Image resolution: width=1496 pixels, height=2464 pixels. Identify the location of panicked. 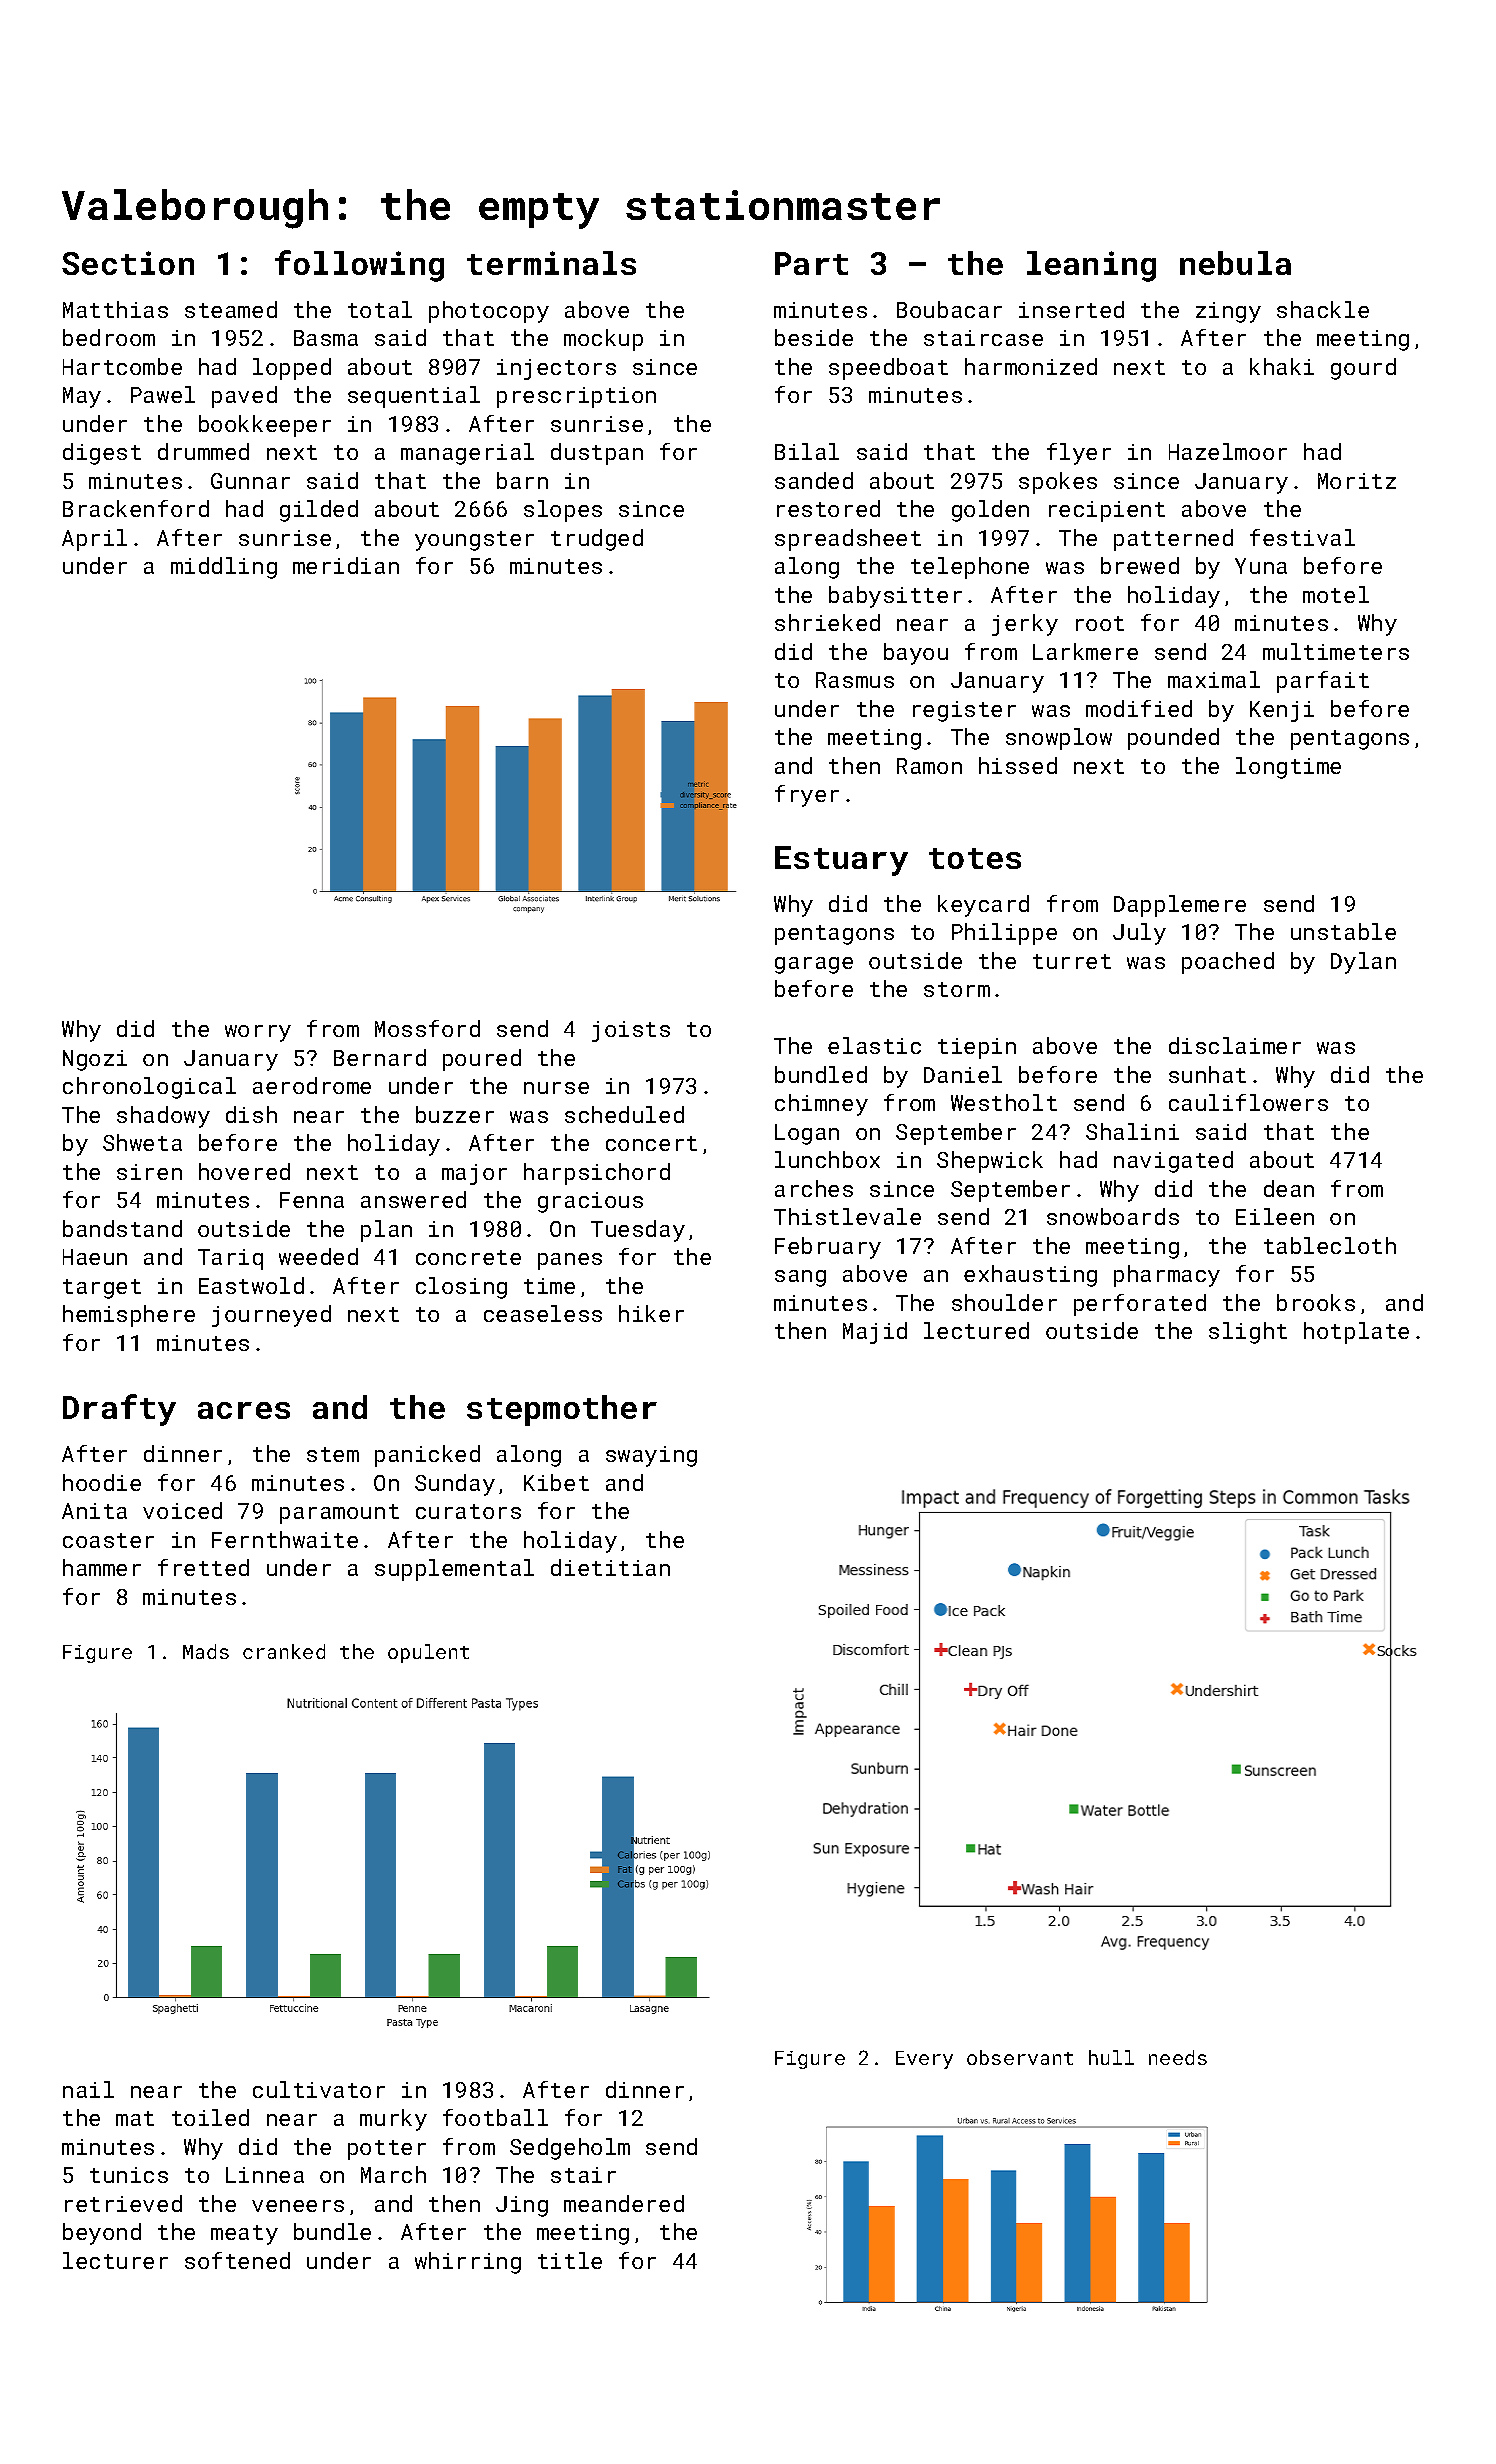
(427, 1456).
